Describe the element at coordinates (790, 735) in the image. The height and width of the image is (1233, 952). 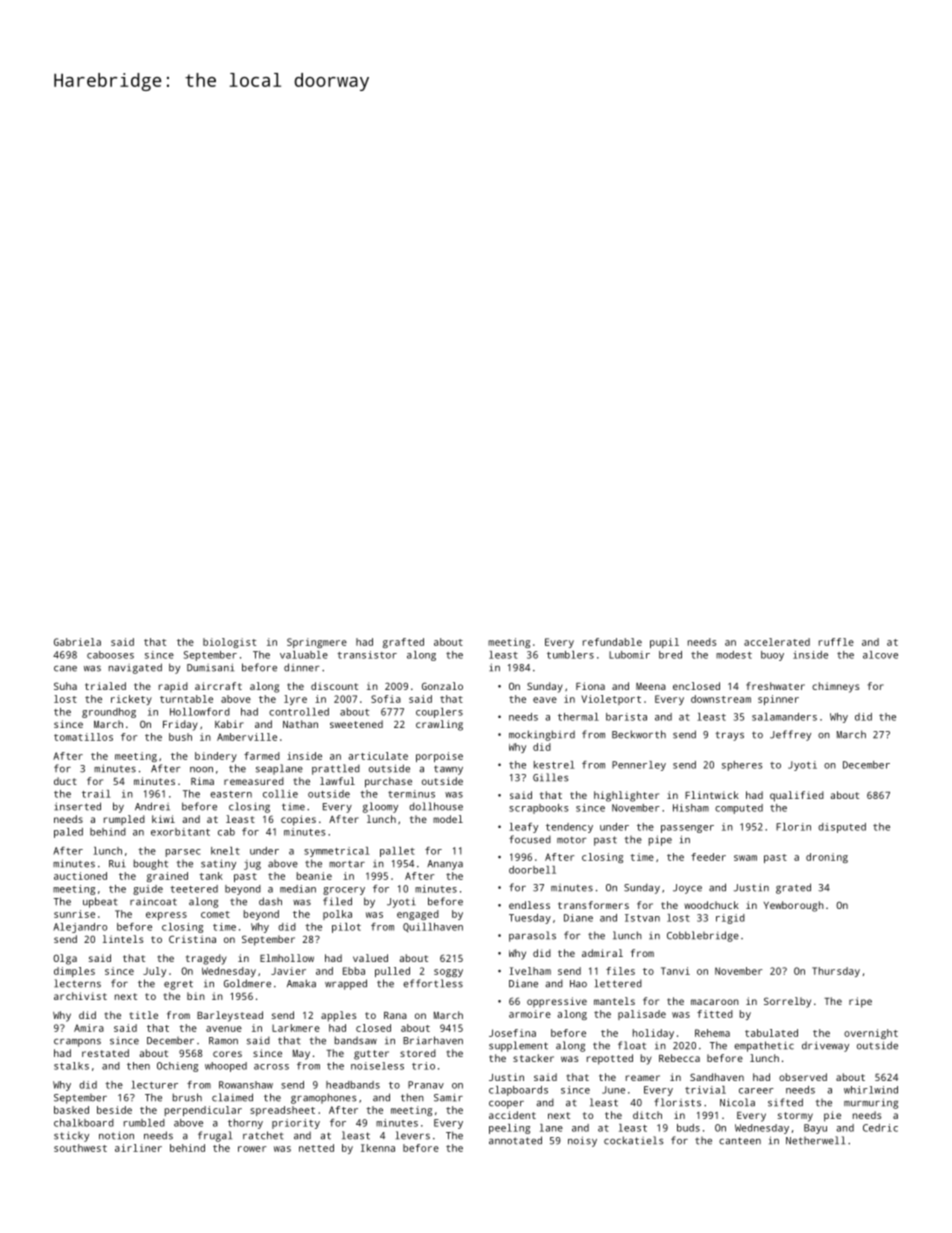
I see `Jeffrey` at that location.
